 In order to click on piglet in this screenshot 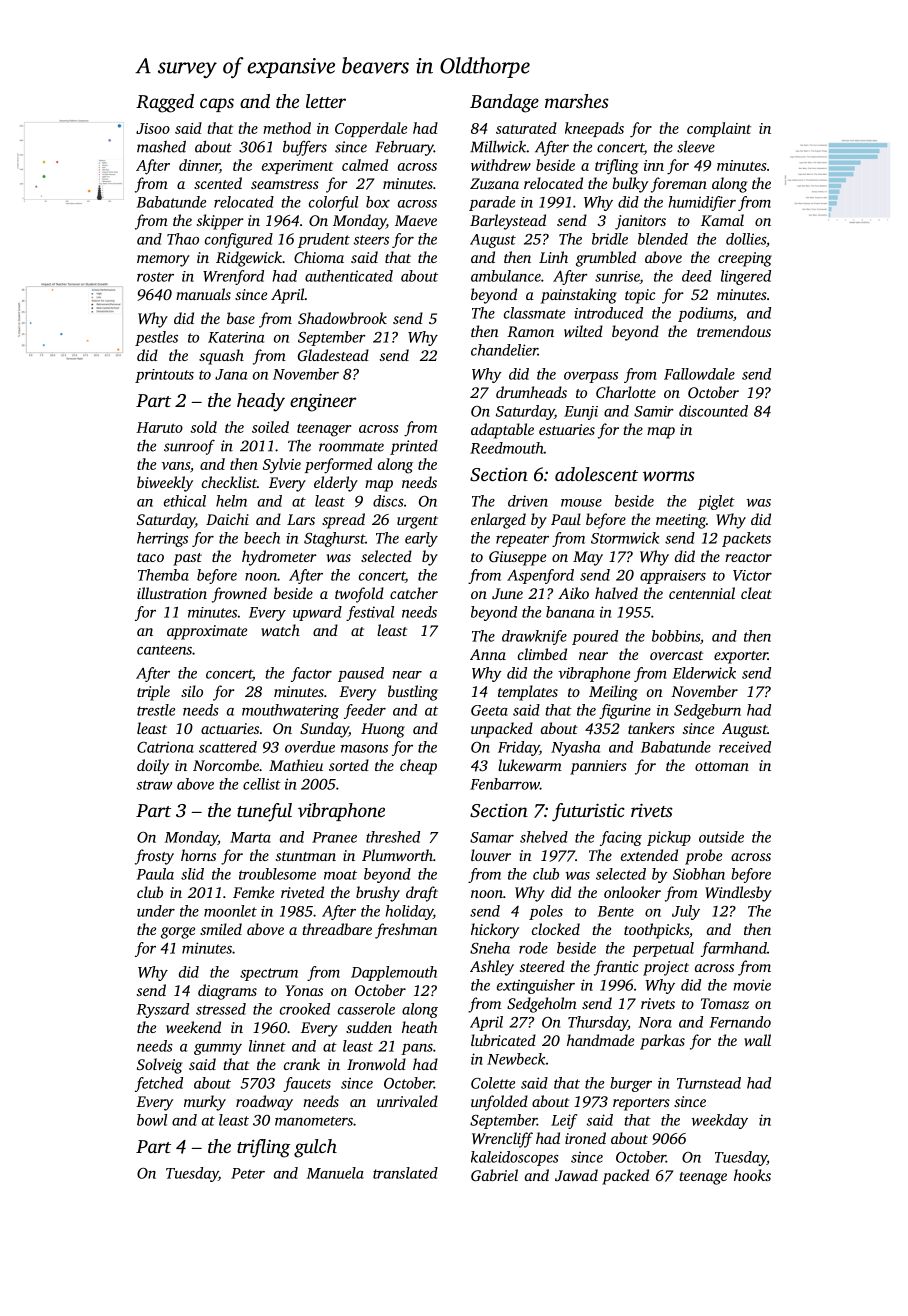, I will do `click(716, 502)`.
